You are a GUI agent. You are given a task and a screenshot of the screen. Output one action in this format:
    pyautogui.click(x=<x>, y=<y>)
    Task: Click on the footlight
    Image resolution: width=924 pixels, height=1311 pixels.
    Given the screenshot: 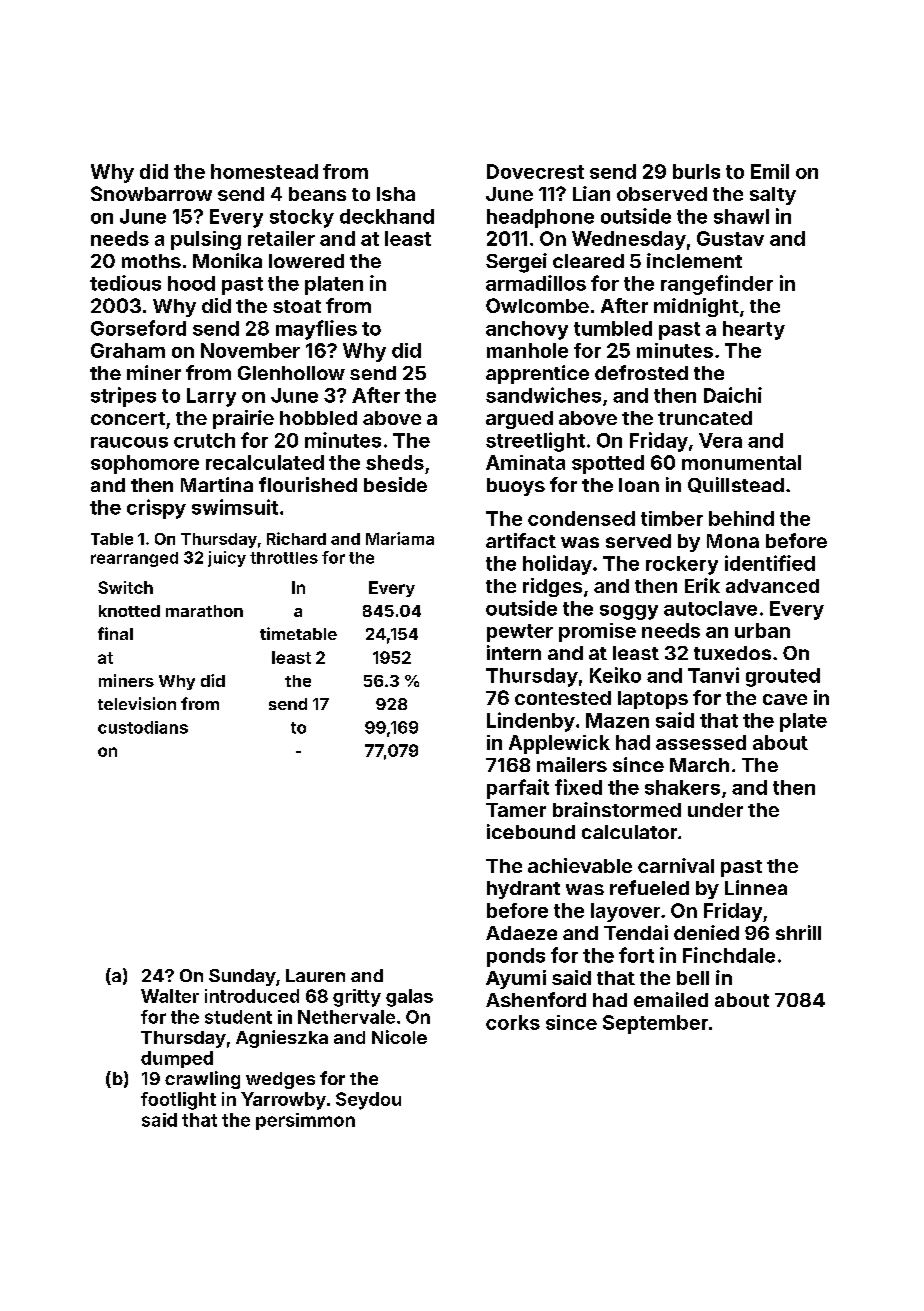 What is the action you would take?
    pyautogui.click(x=178, y=1101)
